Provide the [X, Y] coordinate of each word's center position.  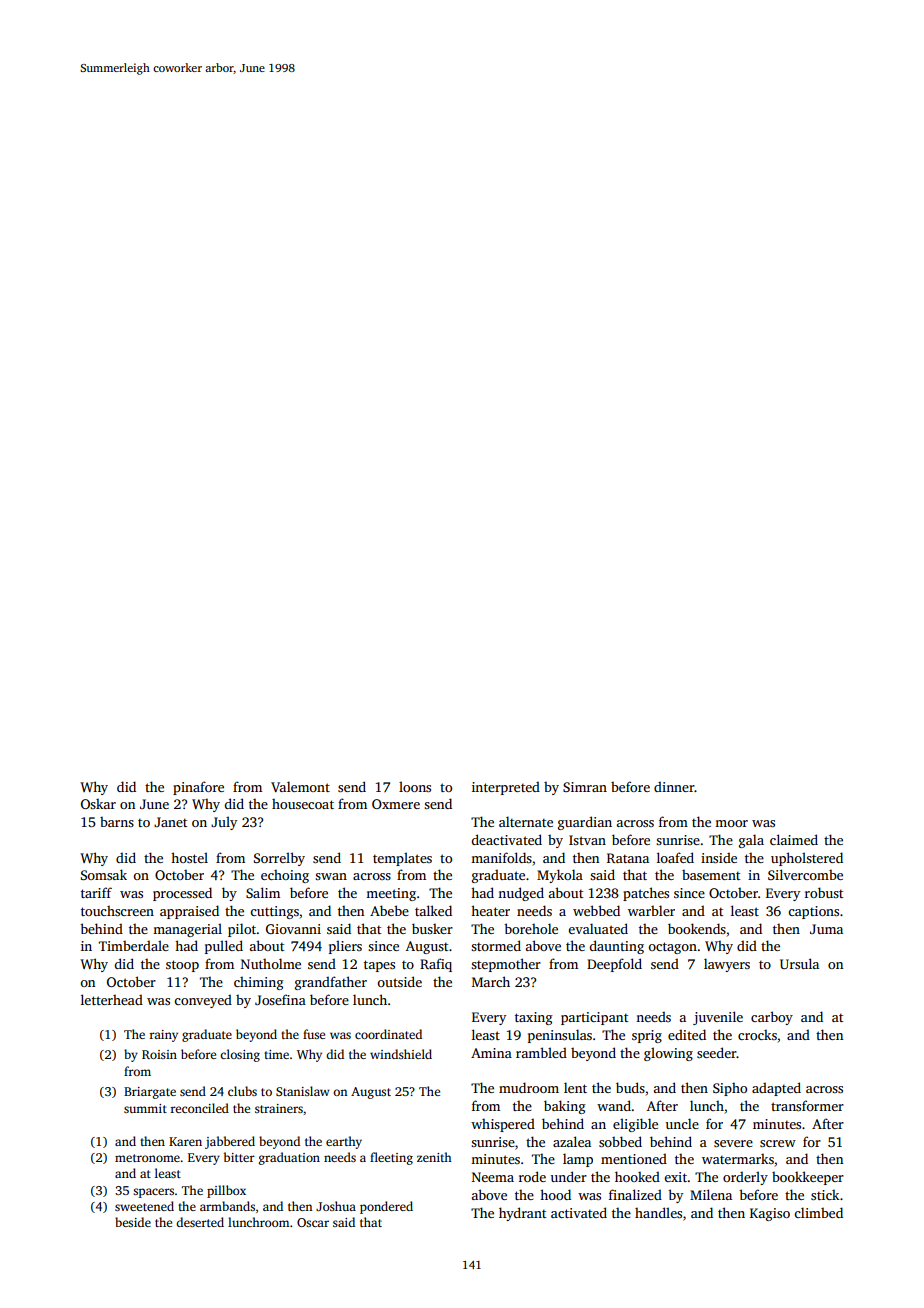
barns [117, 822]
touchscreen [117, 911]
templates [402, 859]
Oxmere [396, 804]
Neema [493, 1177]
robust [824, 892]
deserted [200, 1222]
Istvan [587, 840]
